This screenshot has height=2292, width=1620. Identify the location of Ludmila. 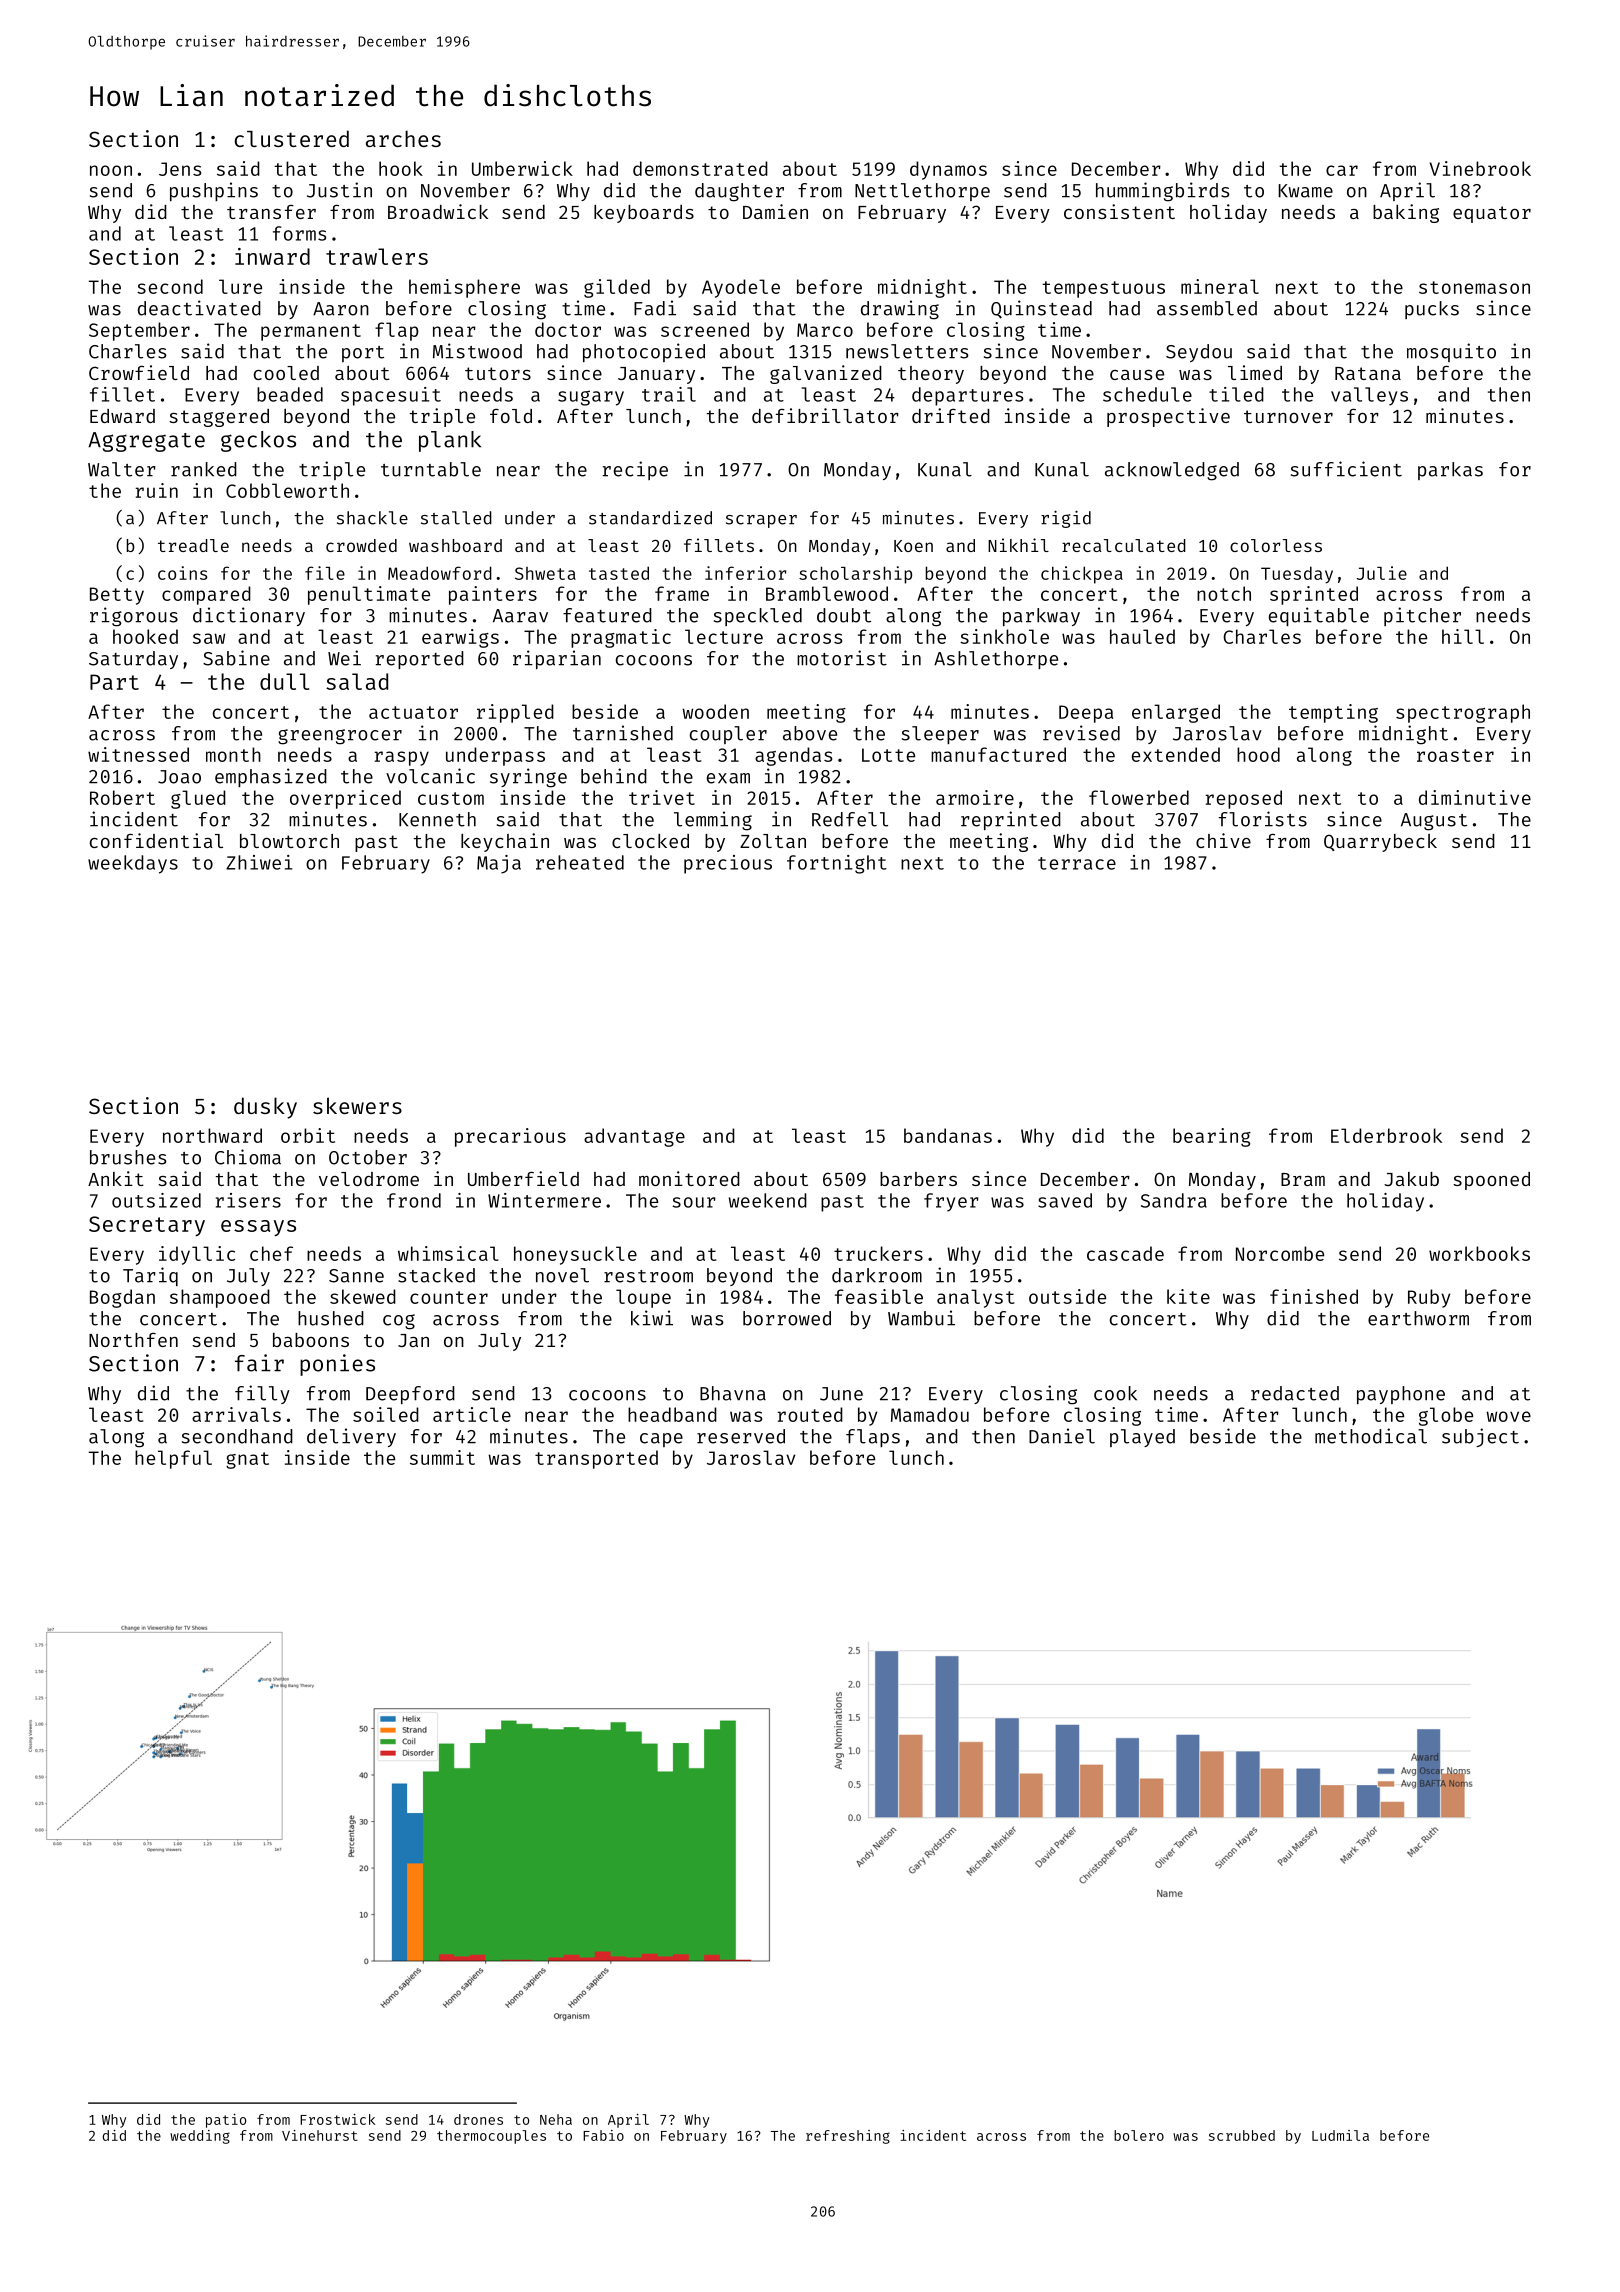
(1340, 2135).
